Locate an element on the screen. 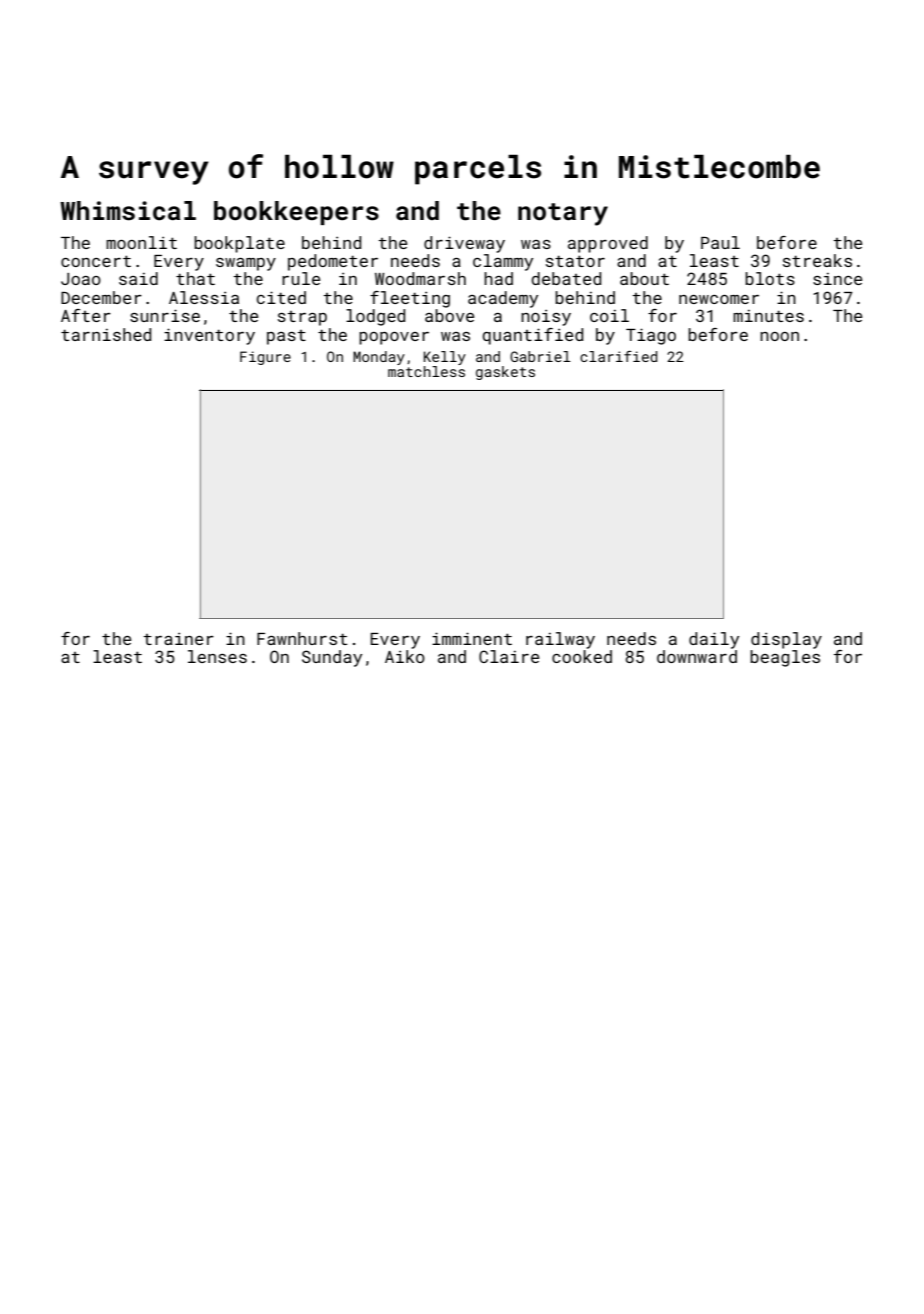 The width and height of the screenshot is (924, 1314). Figure is located at coordinates (265, 358).
